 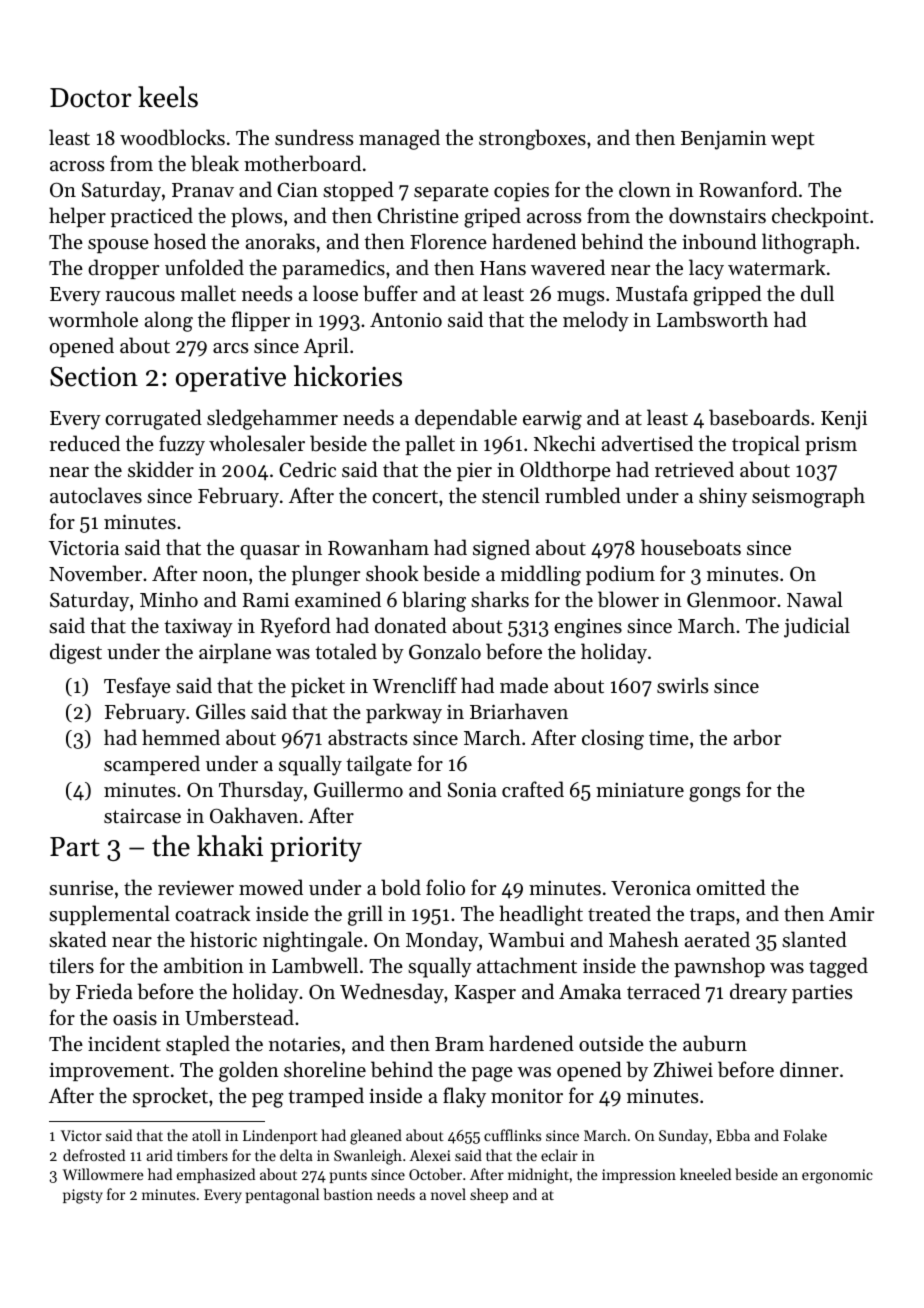 I want to click on Kenji, so click(x=844, y=420).
